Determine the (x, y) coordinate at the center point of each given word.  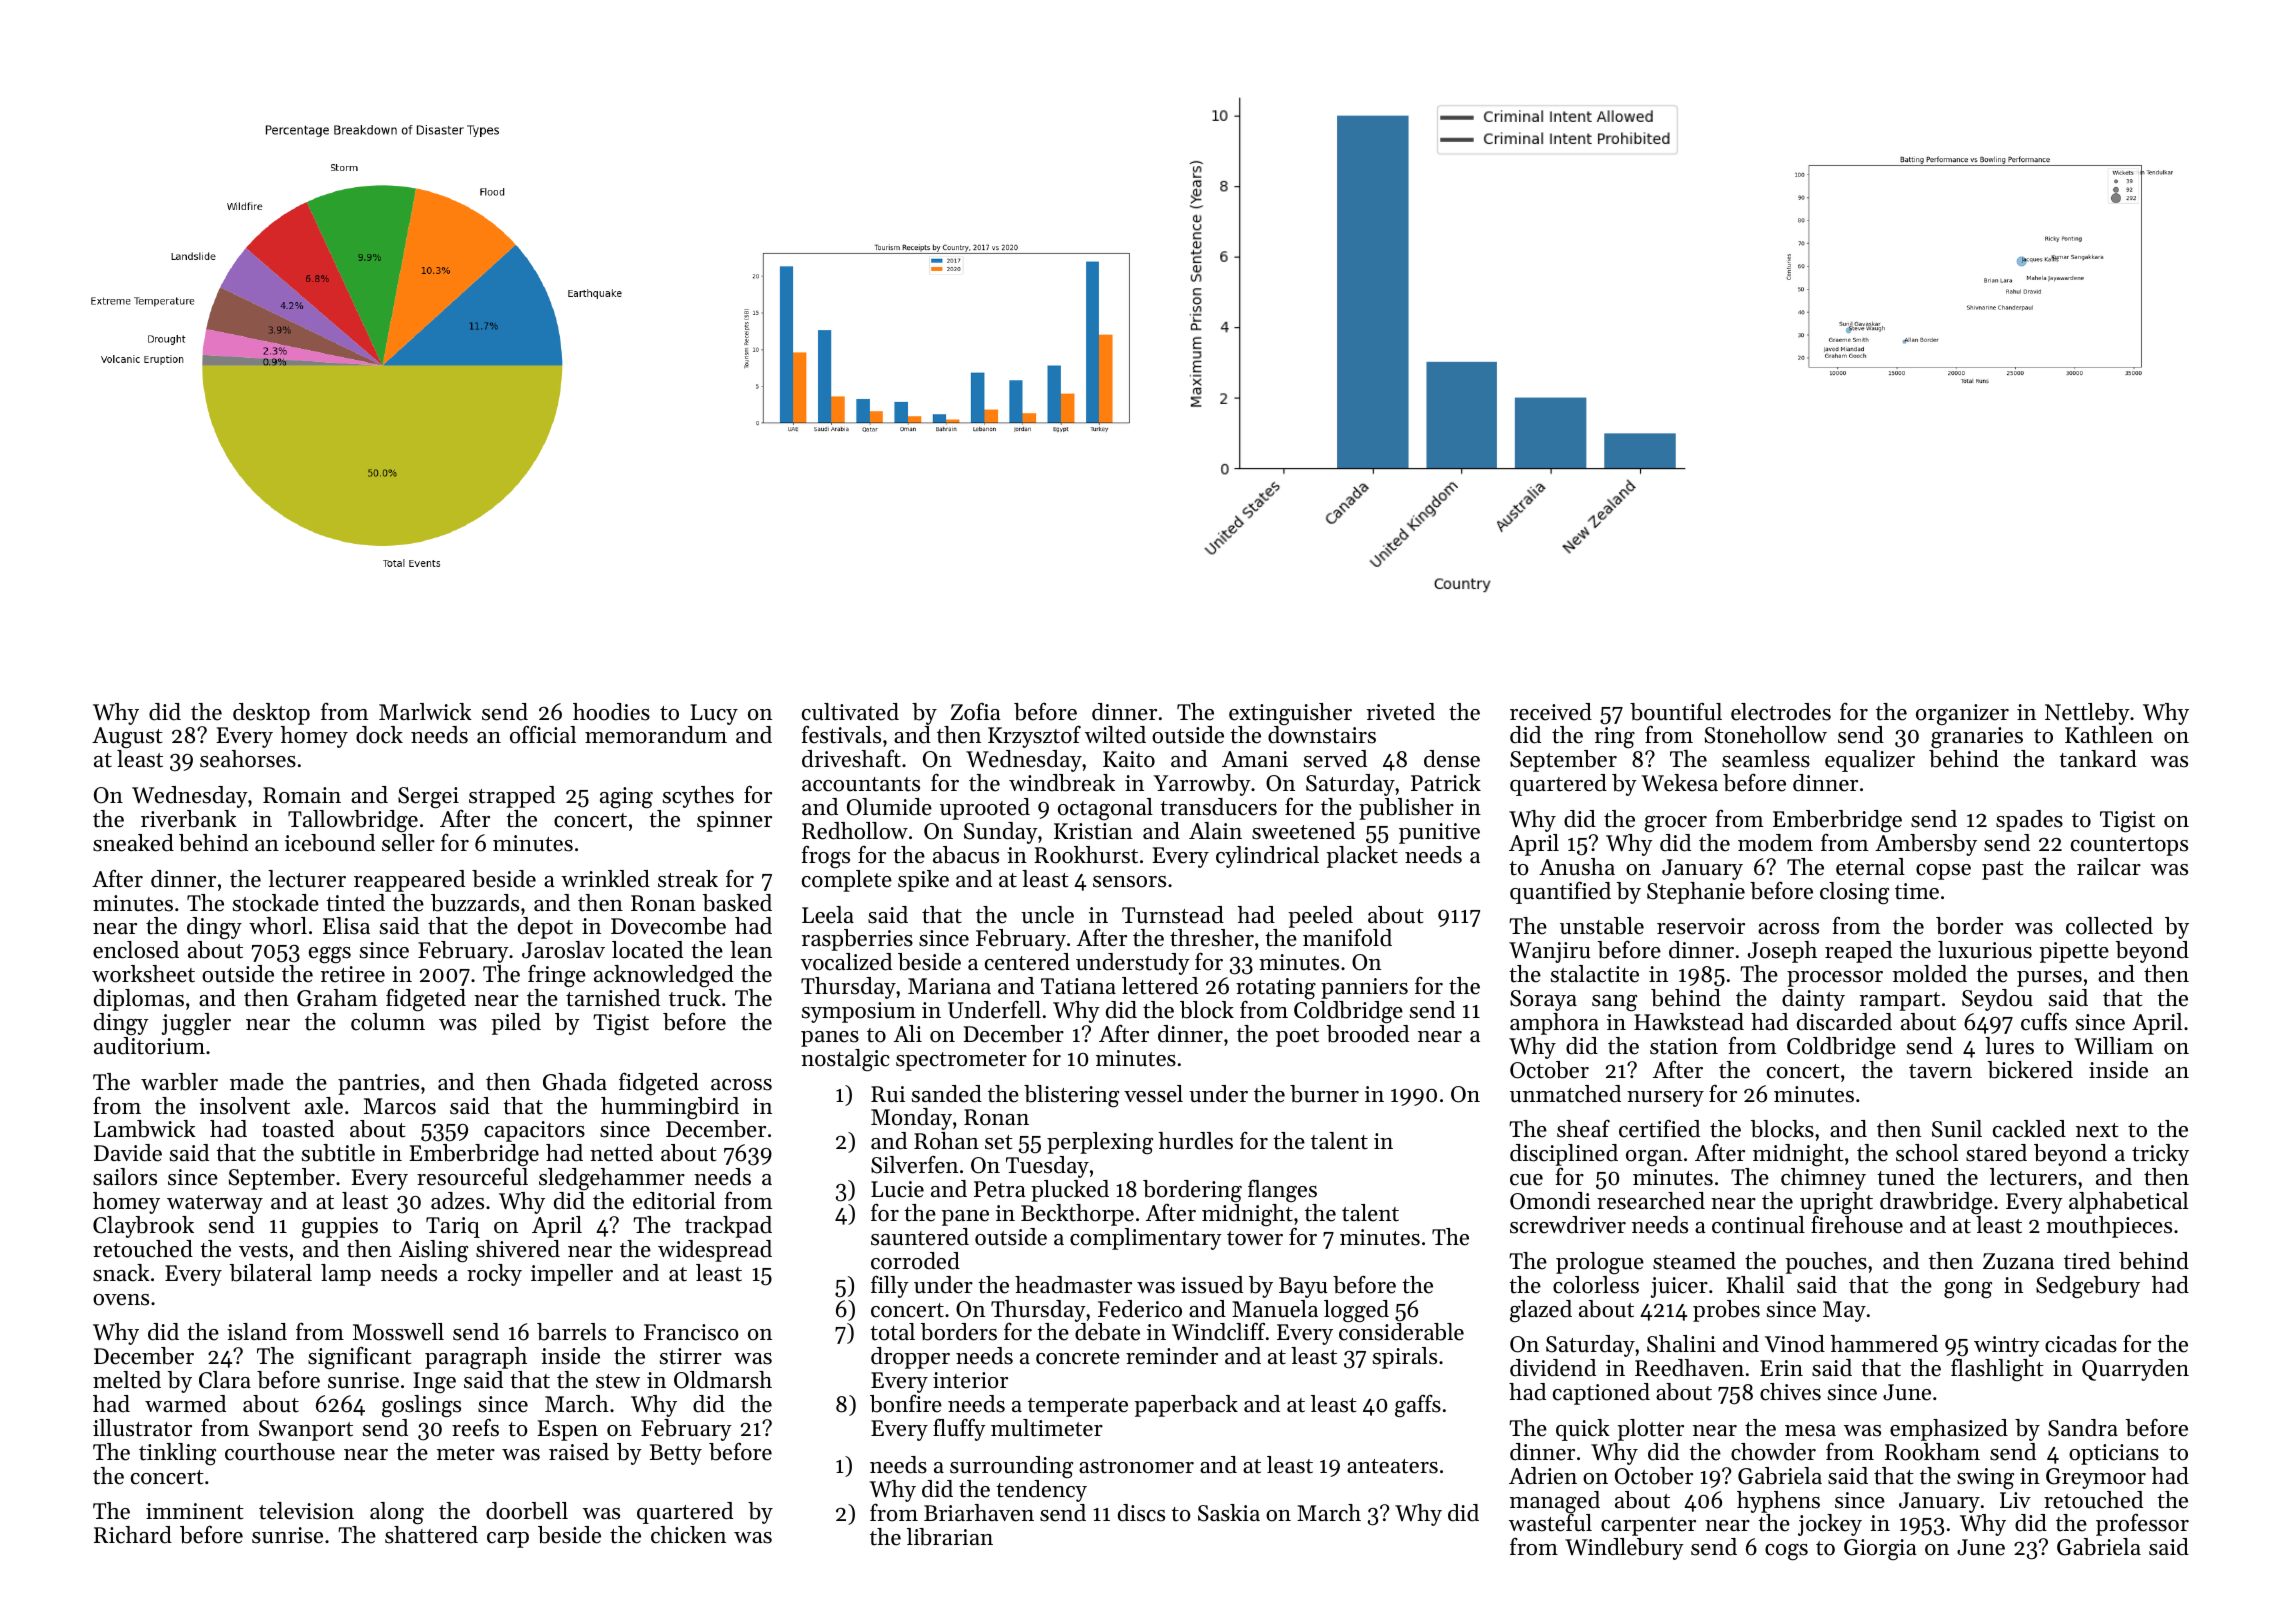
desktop (271, 714)
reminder (1172, 1356)
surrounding (1011, 1467)
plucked (1070, 1191)
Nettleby (2087, 714)
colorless (1596, 1285)
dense (1452, 759)
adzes (457, 1201)
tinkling (177, 1454)
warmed (185, 1404)
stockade (276, 903)
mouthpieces (2109, 1227)
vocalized (846, 962)
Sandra (2083, 1428)
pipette (2074, 952)
